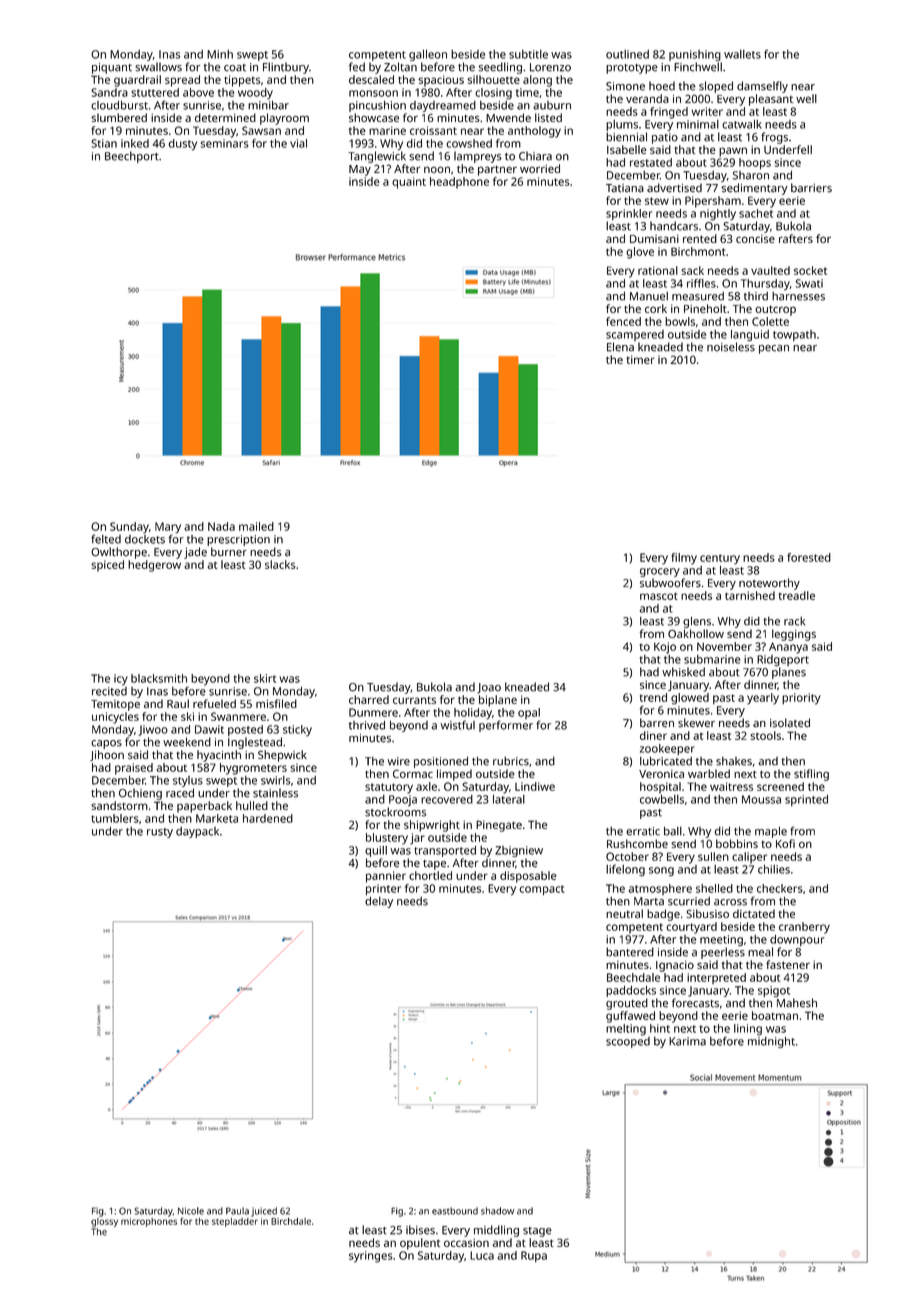  Describe the element at coordinates (698, 124) in the screenshot. I see `minimal` at that location.
